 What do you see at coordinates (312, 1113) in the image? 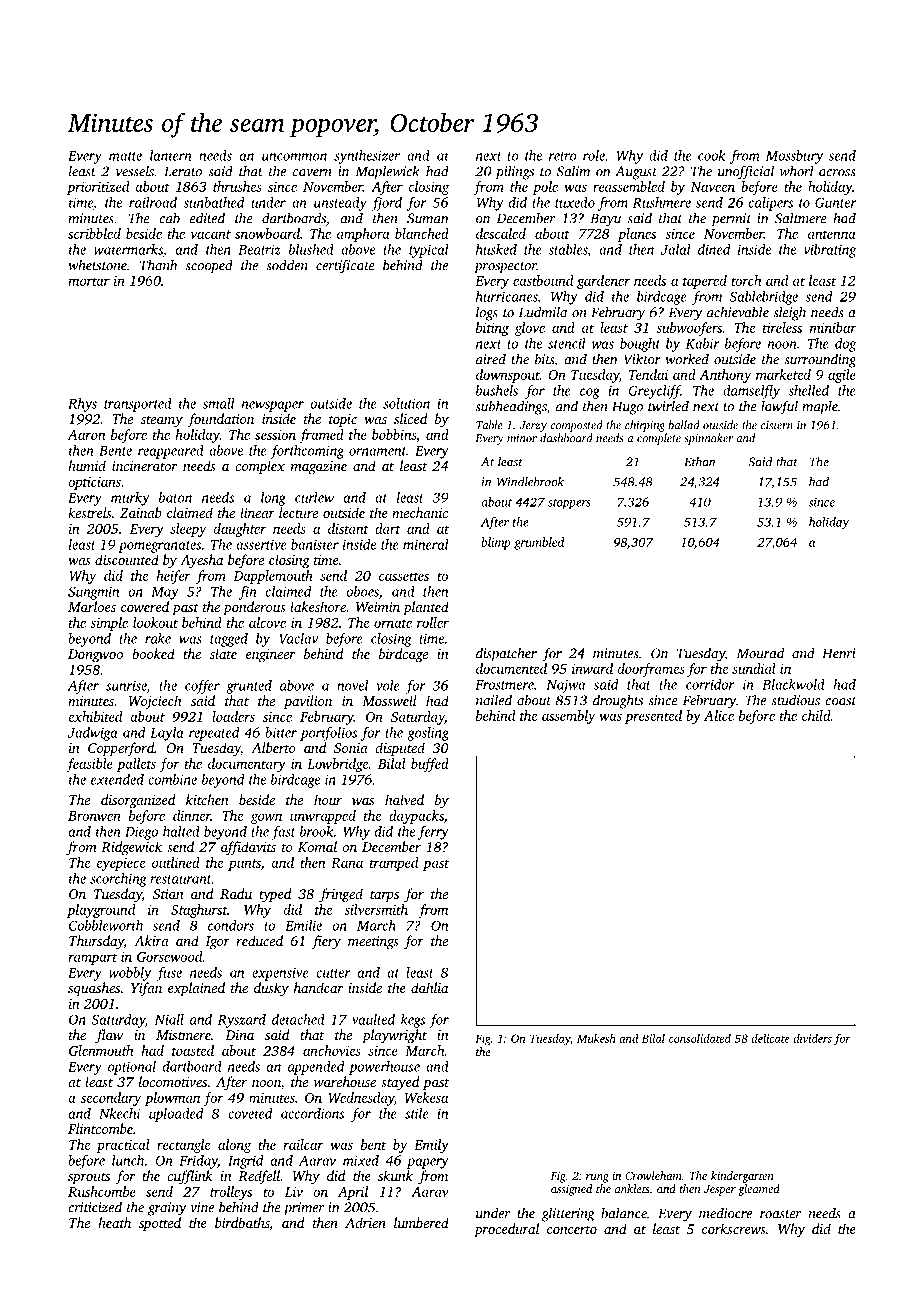
I see `accordions` at bounding box center [312, 1113].
